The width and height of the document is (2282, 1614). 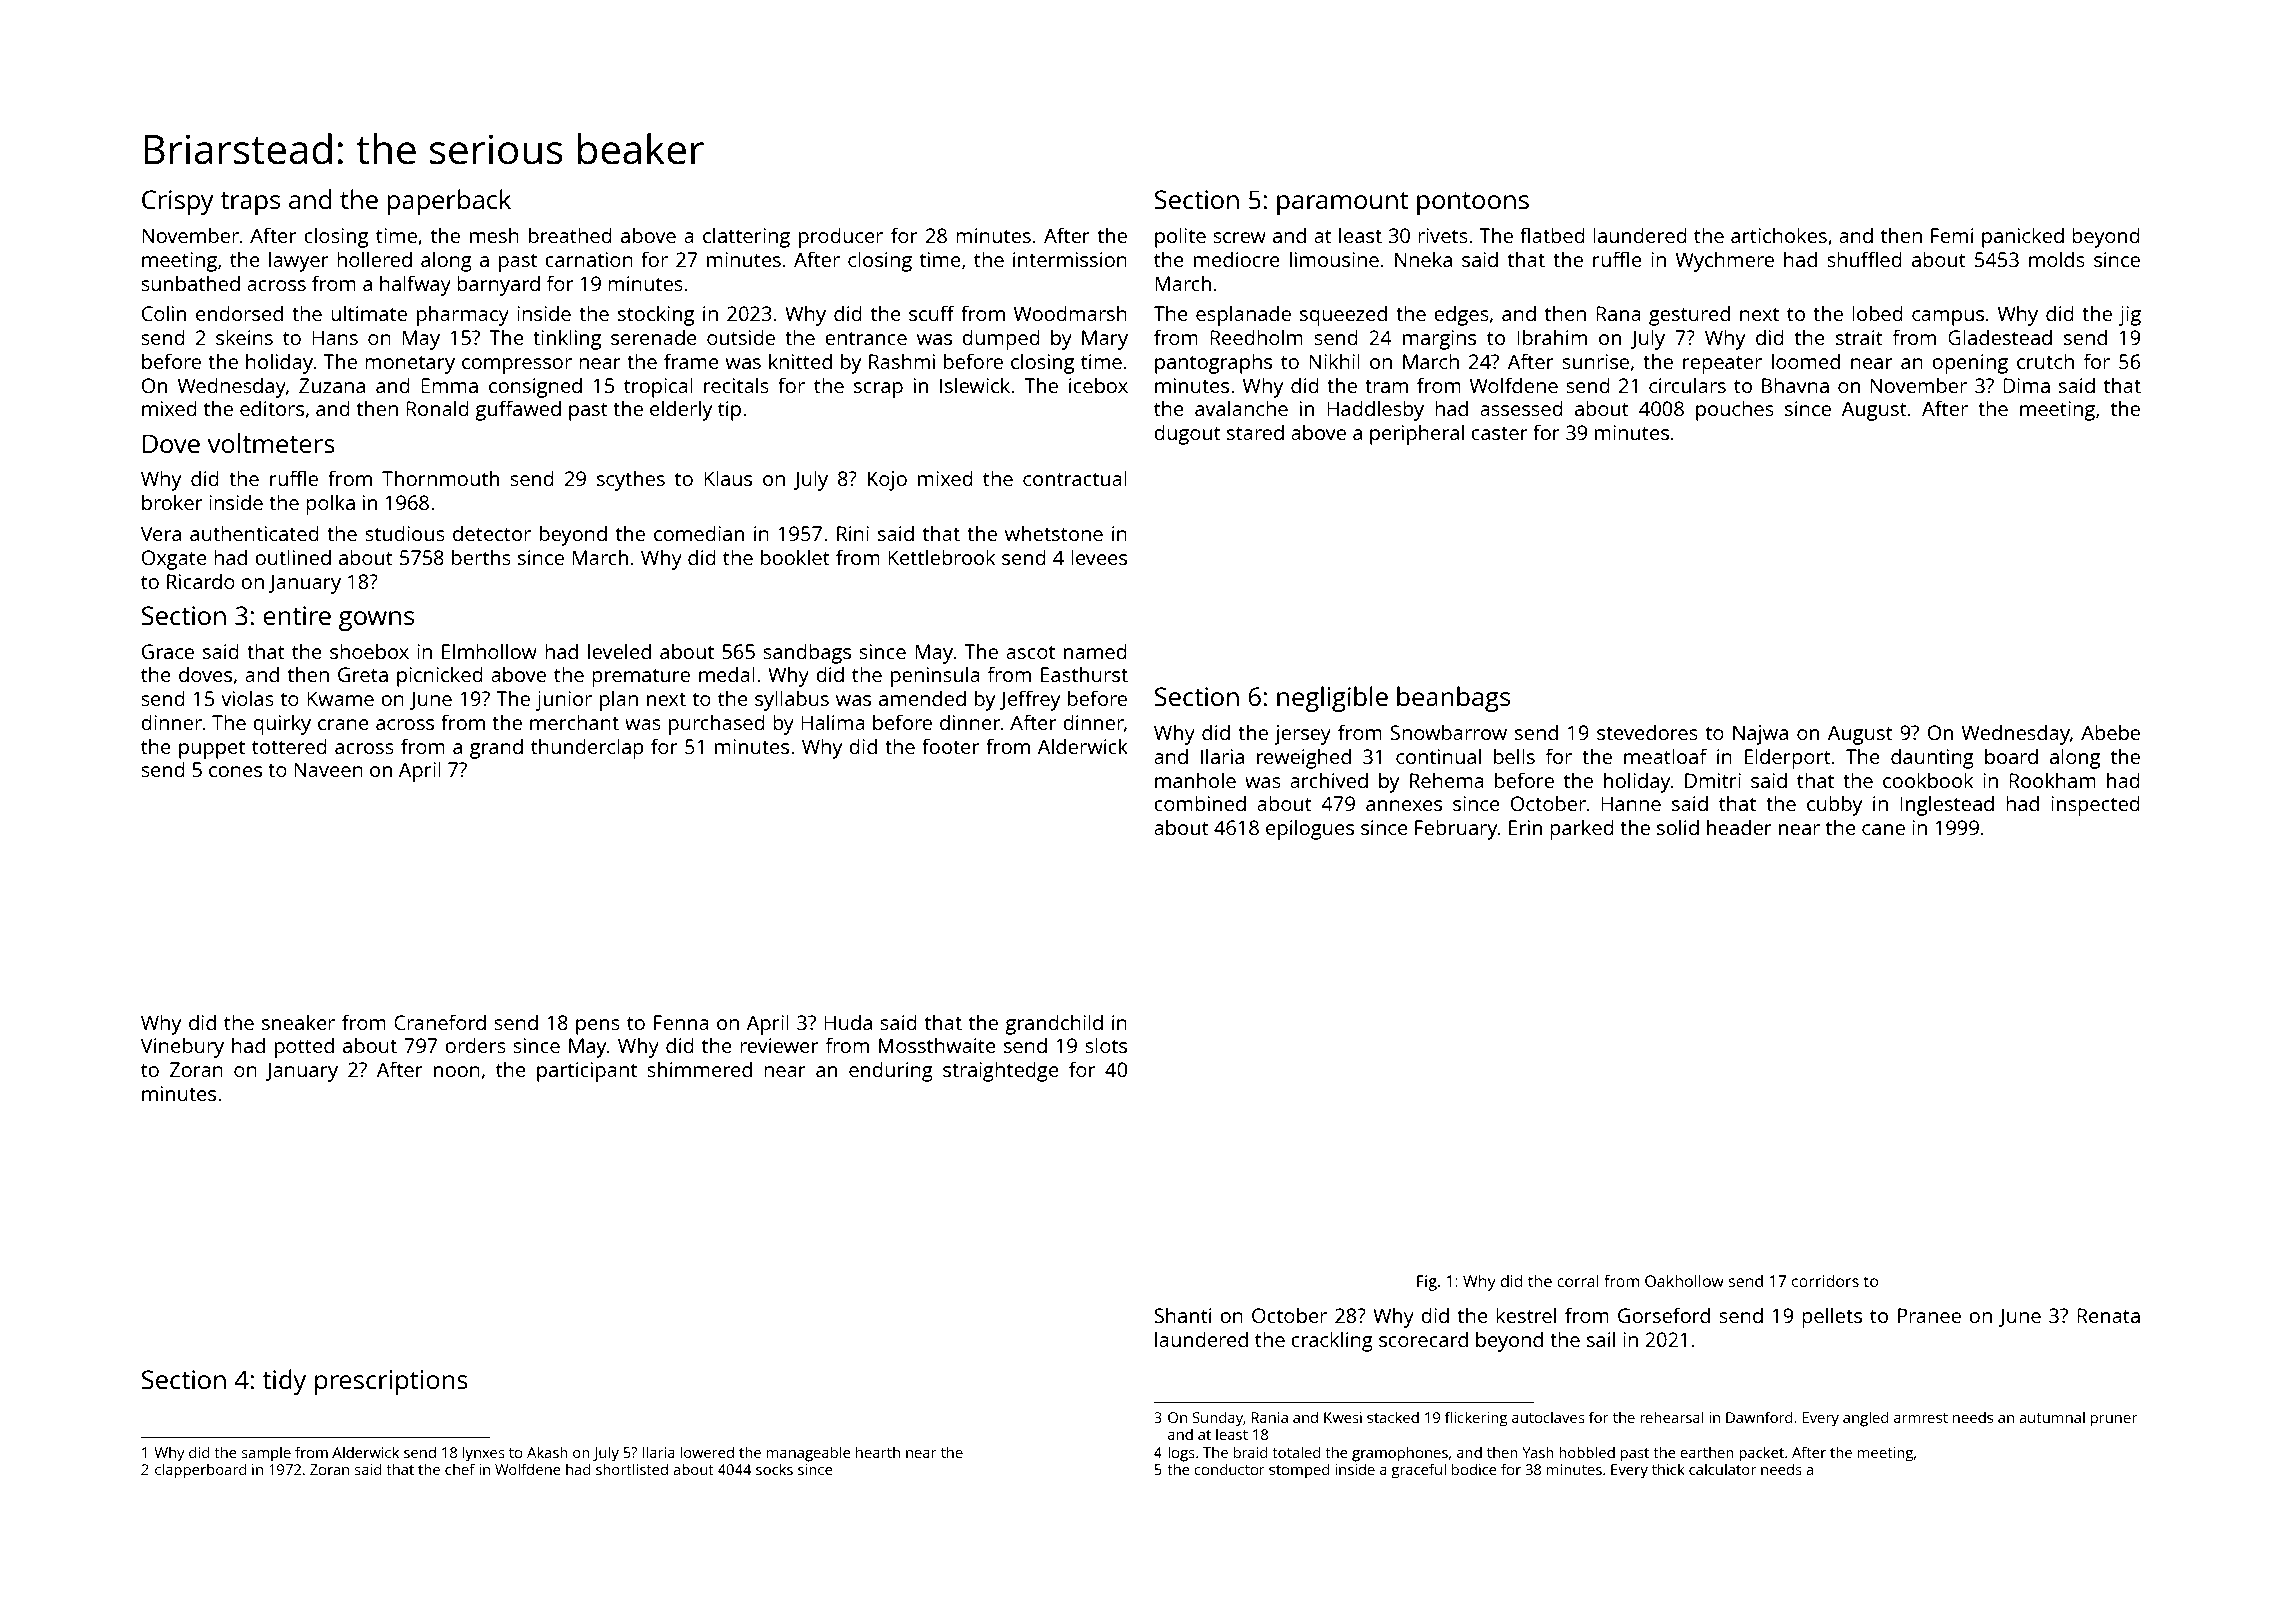 I want to click on corridors, so click(x=1825, y=1280).
